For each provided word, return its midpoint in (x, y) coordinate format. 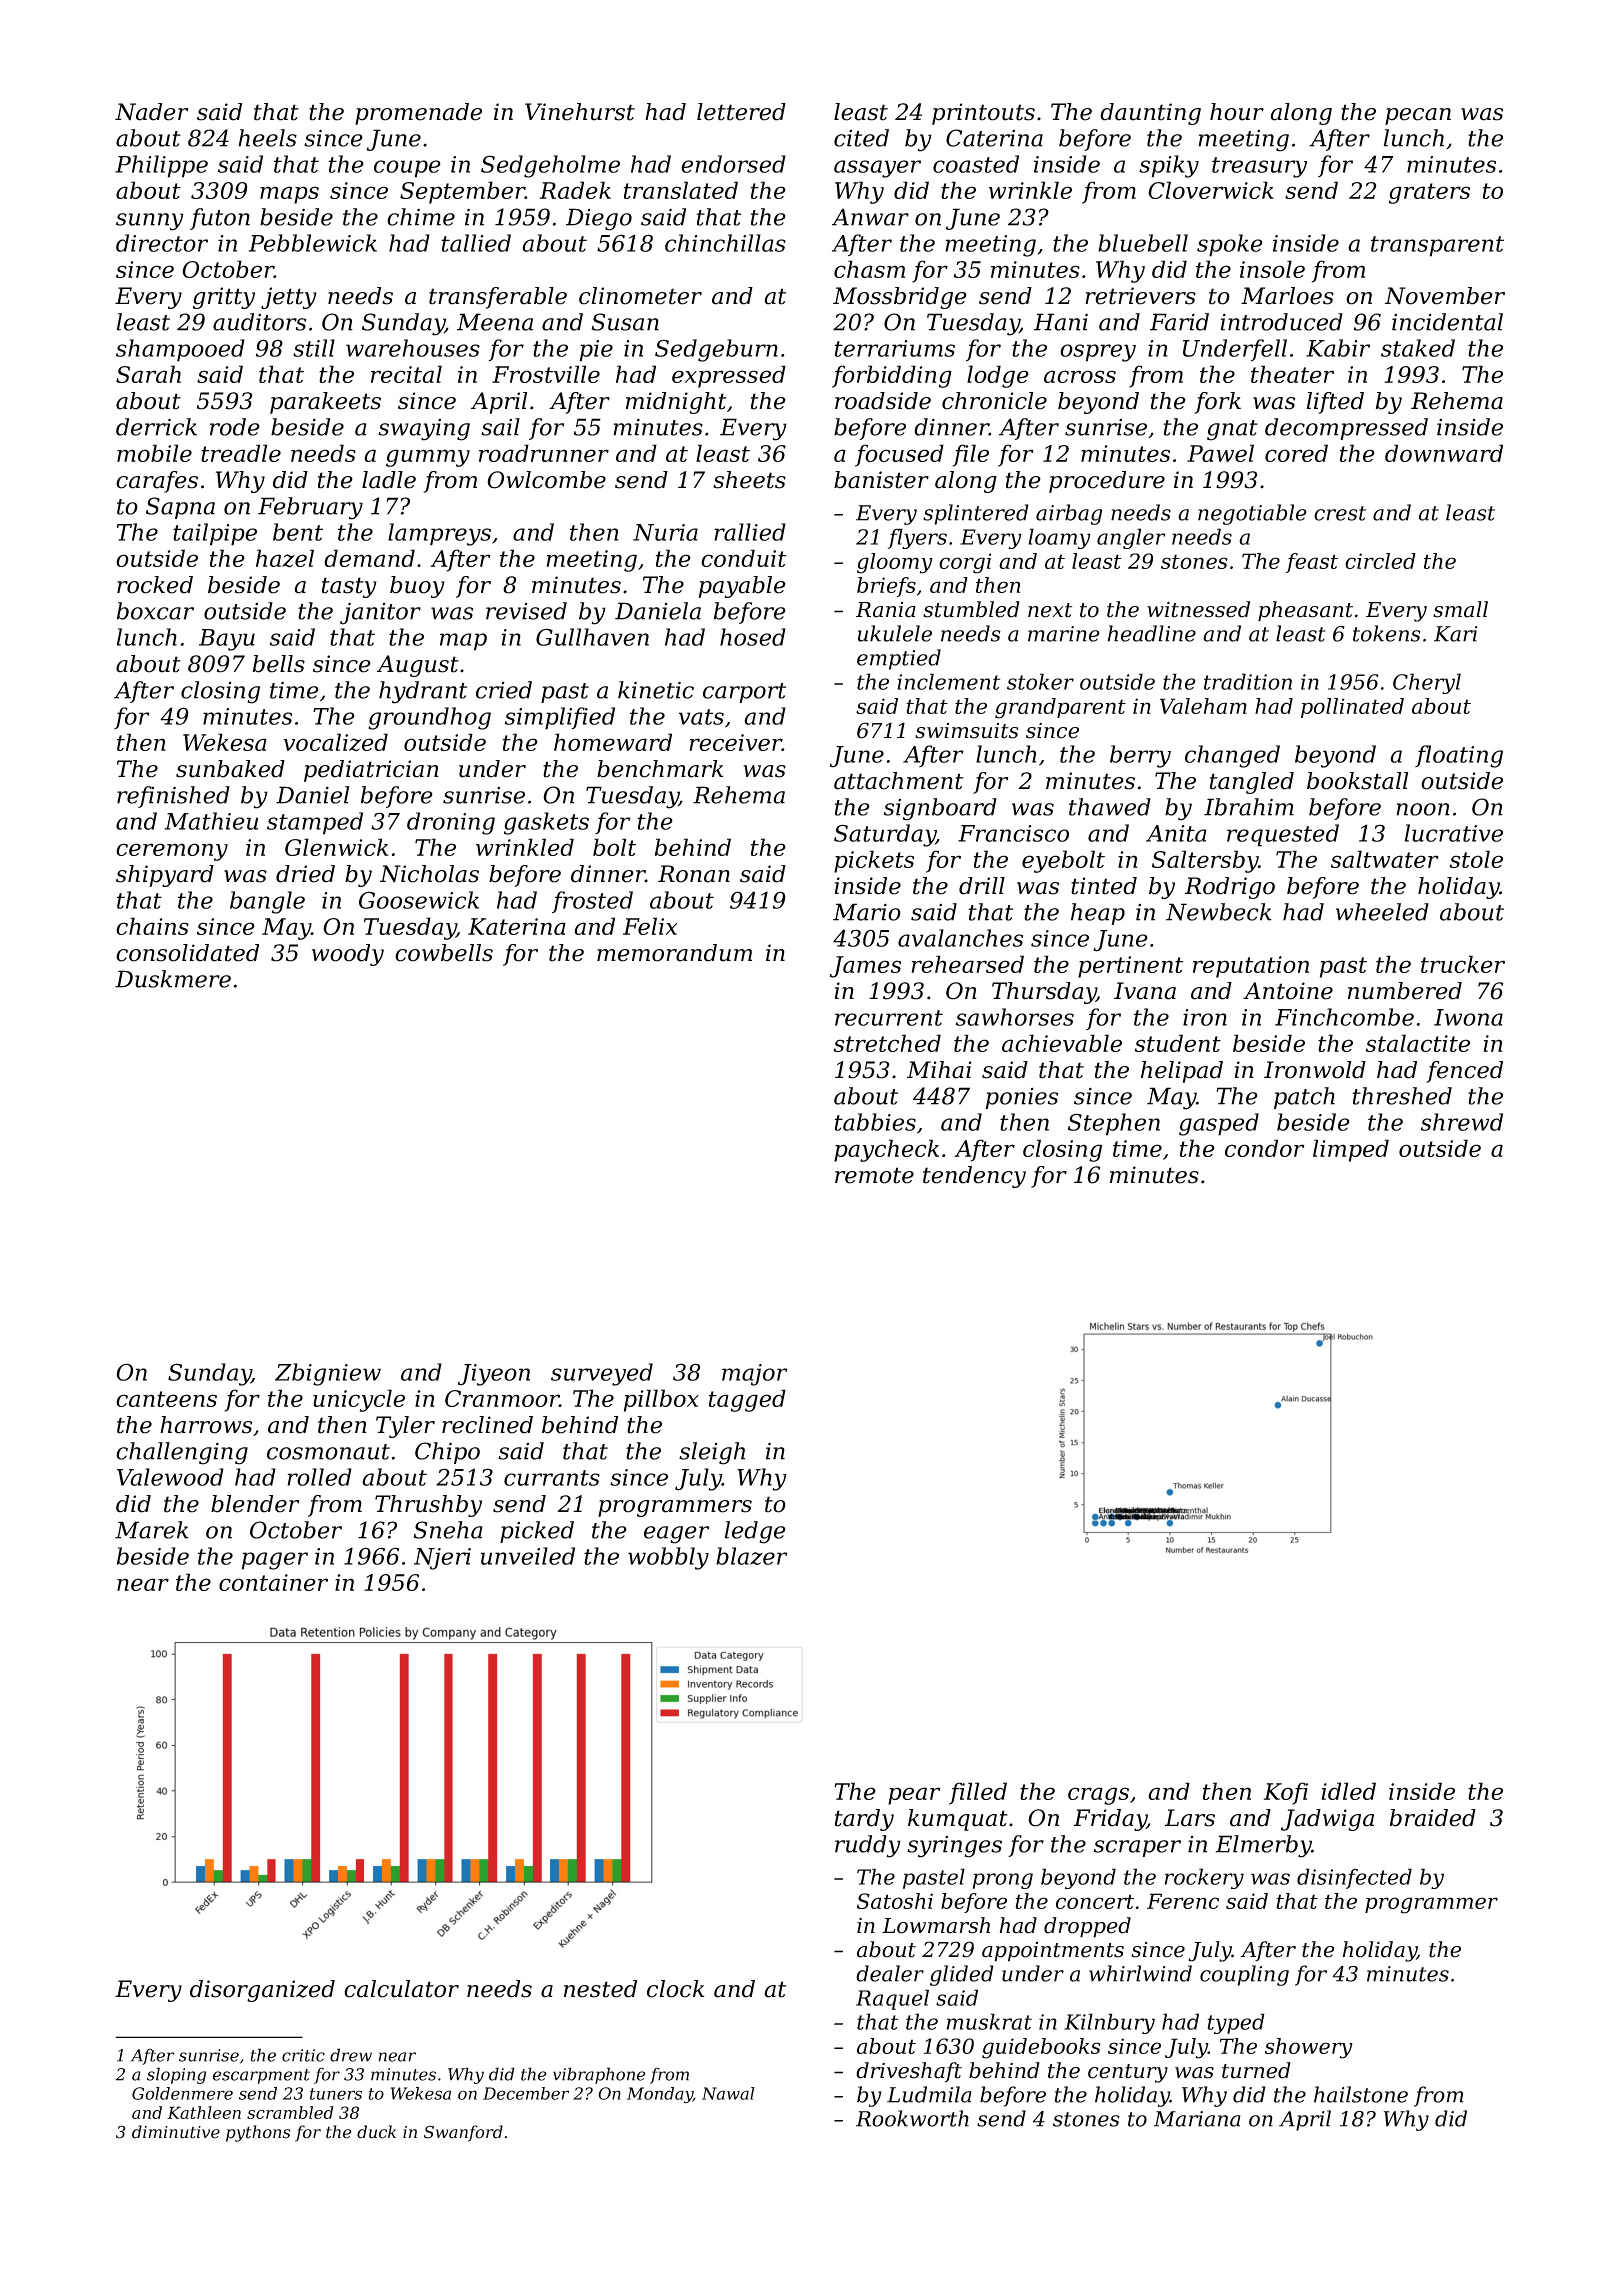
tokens (1387, 633)
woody (348, 955)
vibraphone (599, 2075)
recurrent (889, 1018)
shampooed (180, 350)
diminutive (176, 2132)
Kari (1455, 634)
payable (742, 587)
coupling (1244, 1975)
